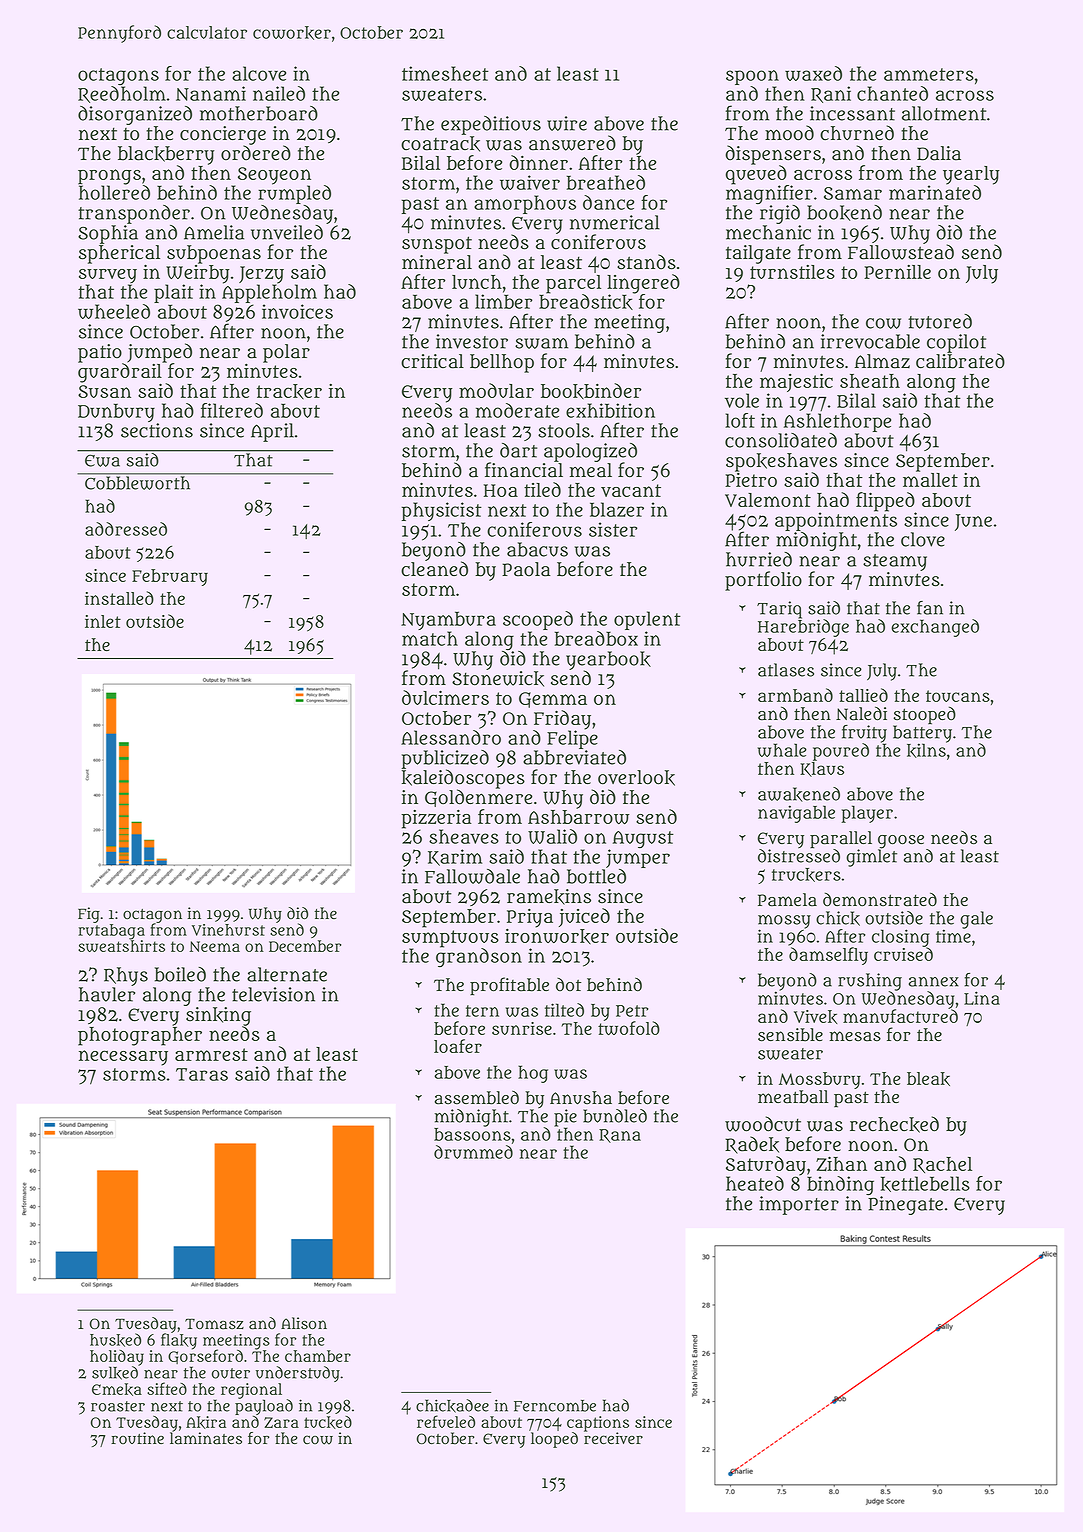  Describe the element at coordinates (781, 440) in the screenshot. I see `consolidated` at that location.
